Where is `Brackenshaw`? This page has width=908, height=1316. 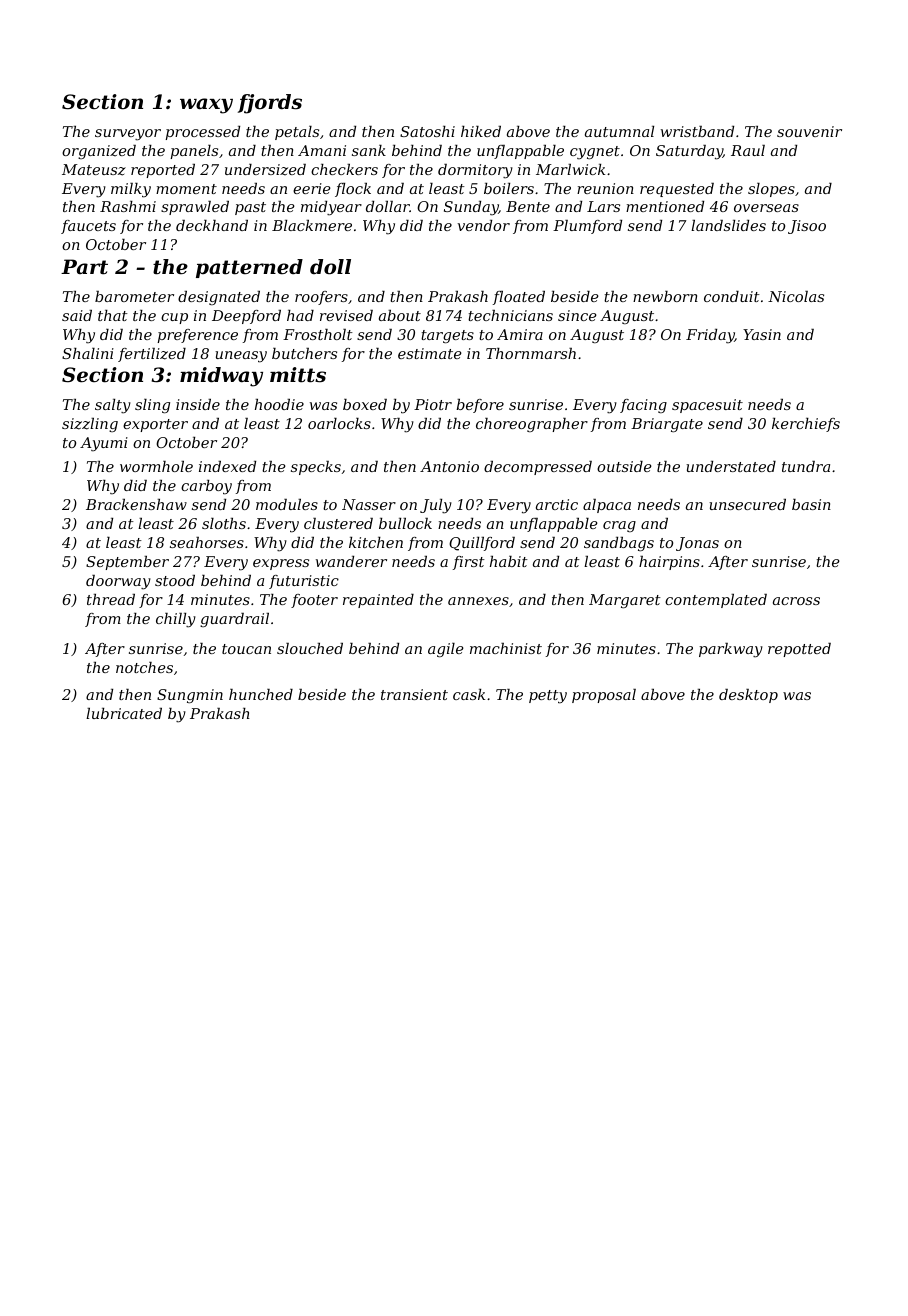 Brackenshaw is located at coordinates (136, 504).
